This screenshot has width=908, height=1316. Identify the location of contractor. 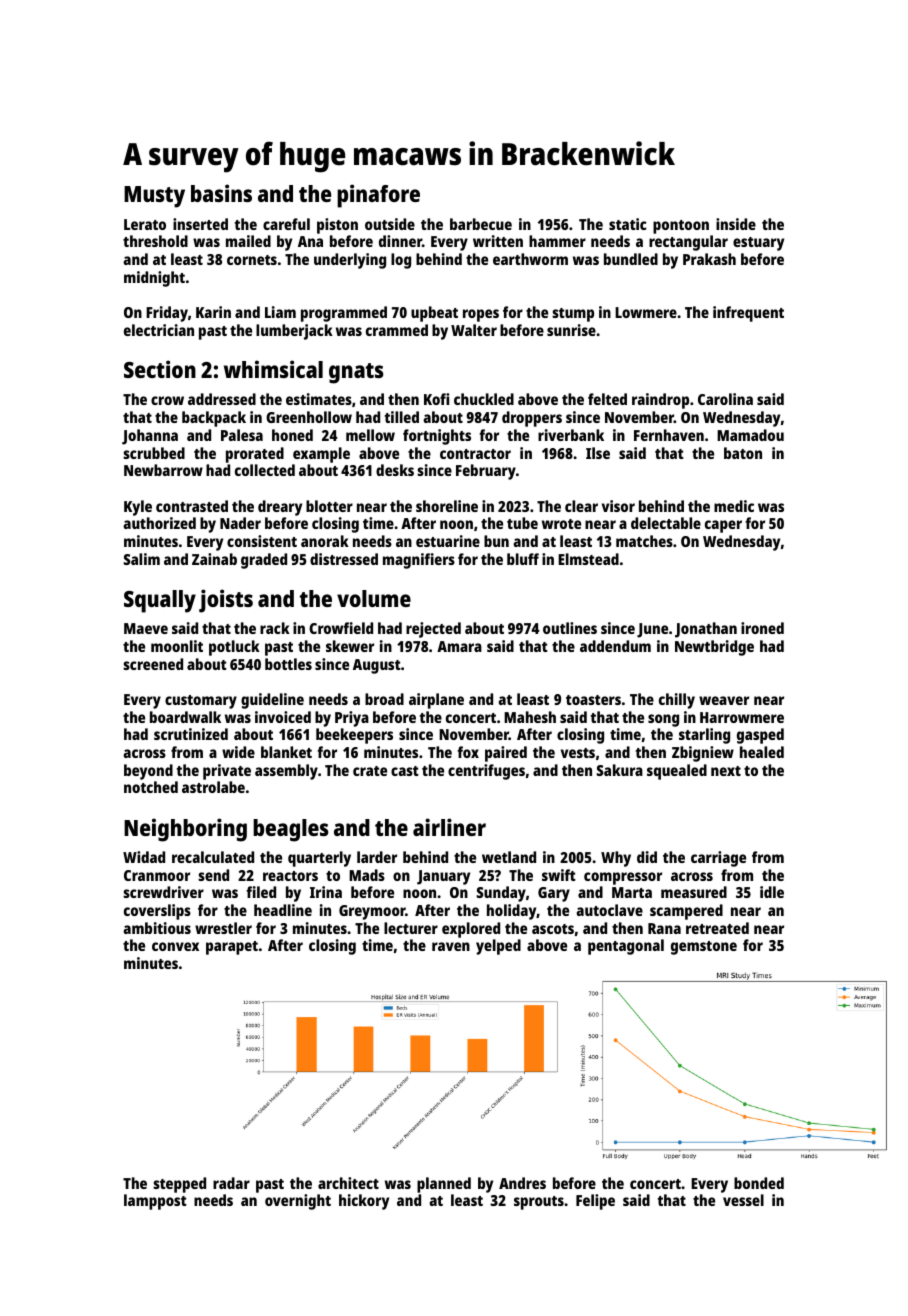
(475, 454).
